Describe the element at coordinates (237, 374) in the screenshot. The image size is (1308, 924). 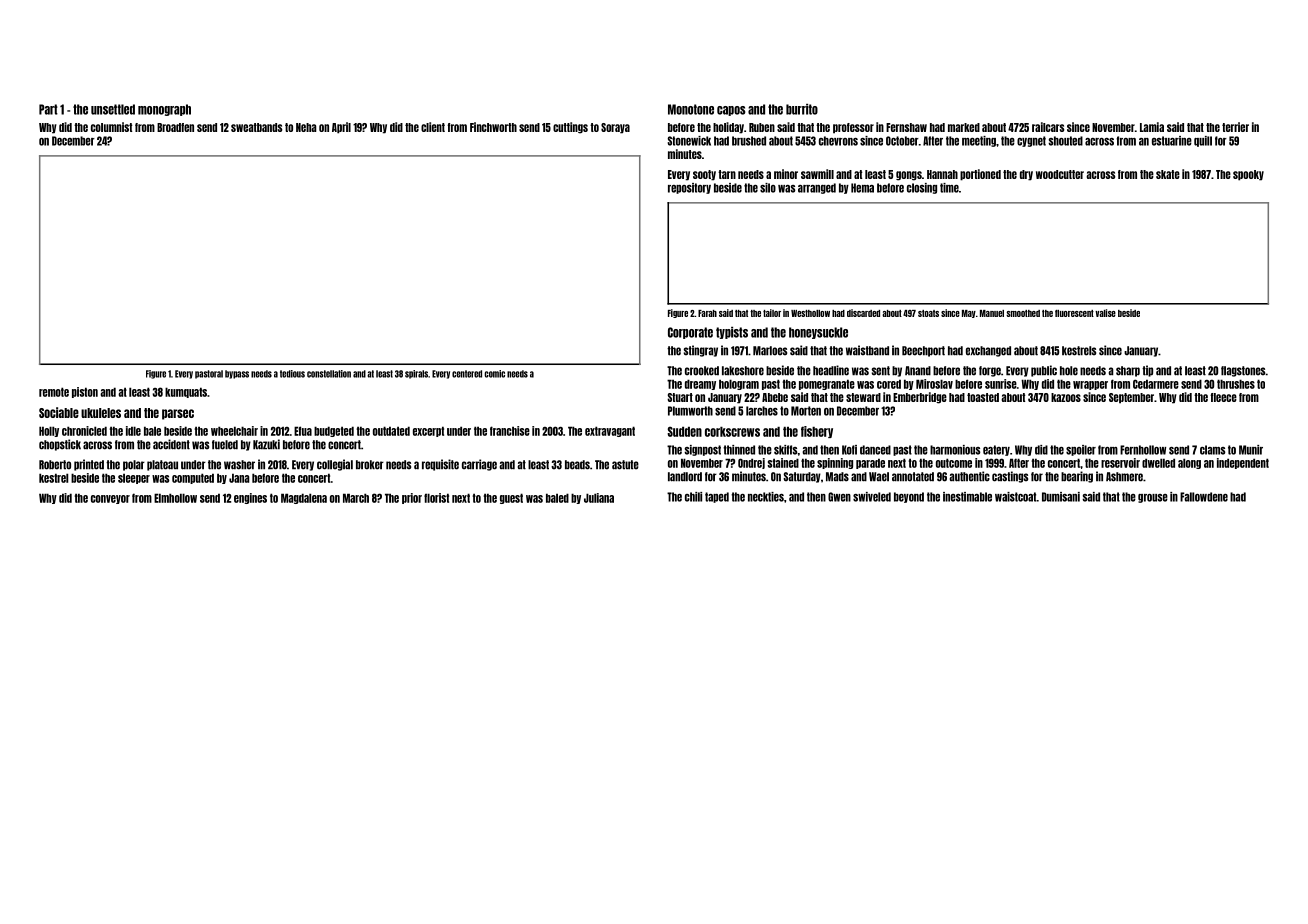
I see `bypass` at that location.
